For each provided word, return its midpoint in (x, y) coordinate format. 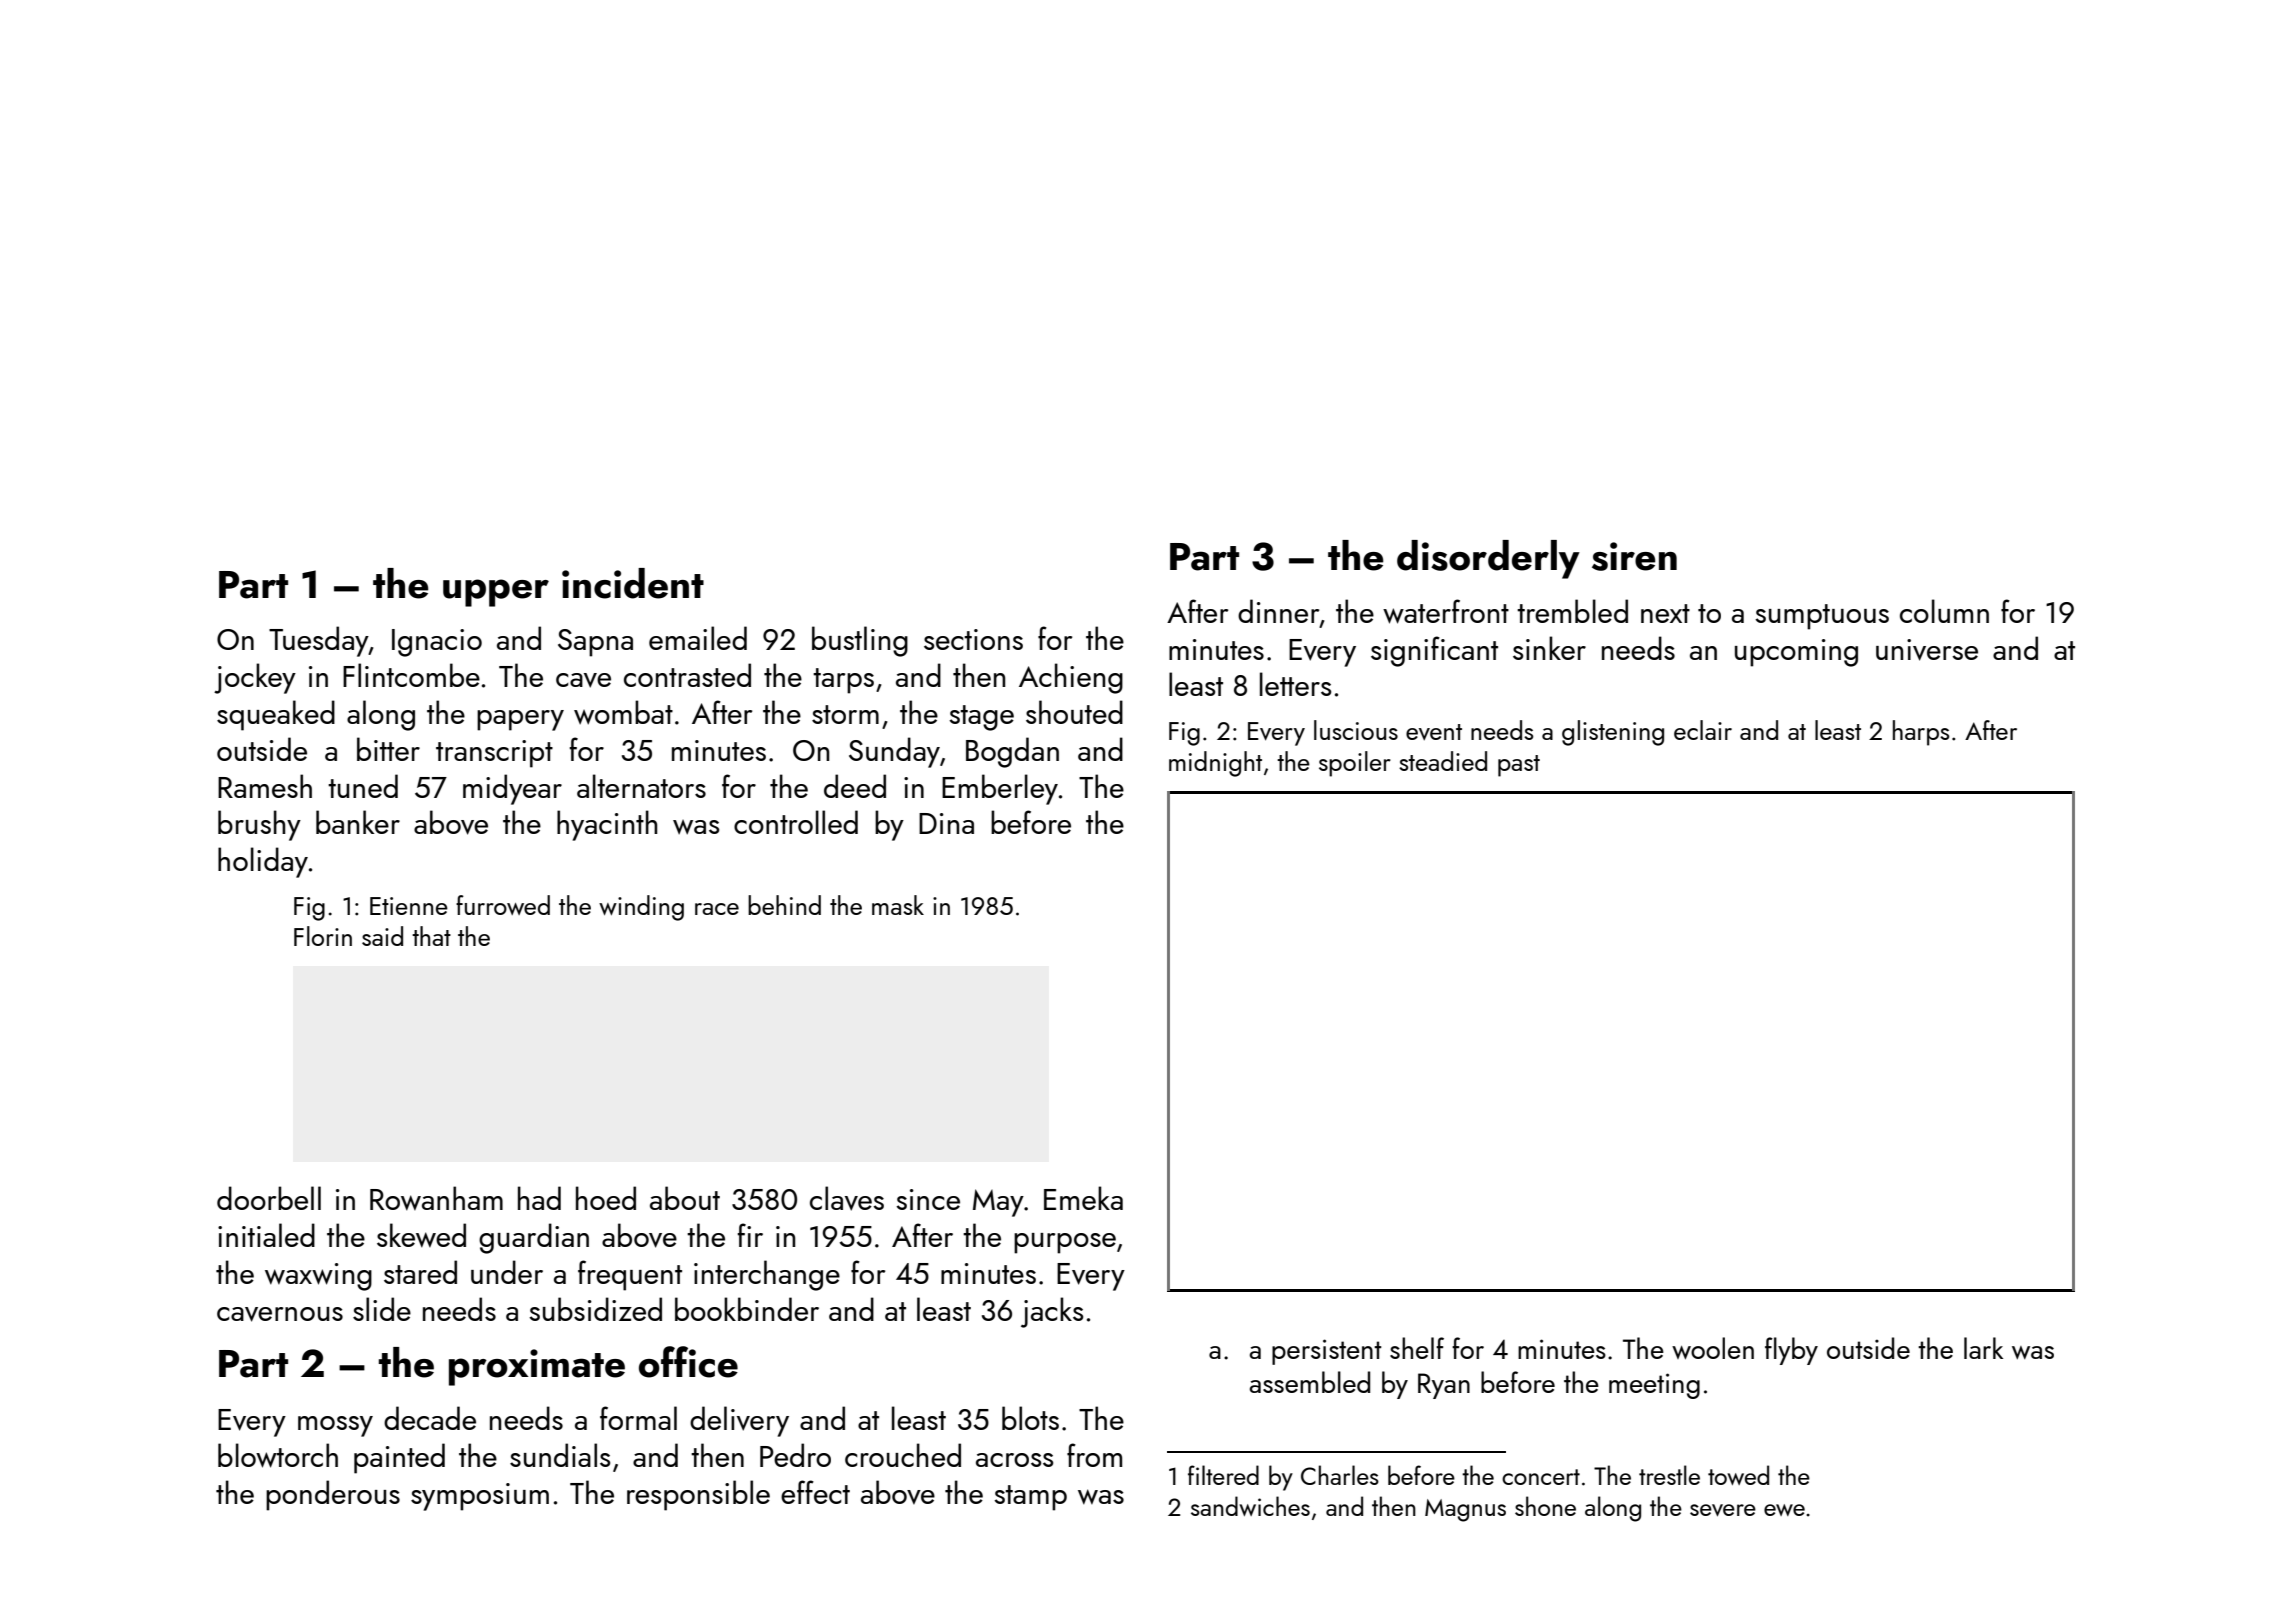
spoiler (1355, 764)
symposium (480, 1497)
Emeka (1083, 1198)
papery (520, 720)
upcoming (1796, 653)
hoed (606, 1198)
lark (1983, 1348)
